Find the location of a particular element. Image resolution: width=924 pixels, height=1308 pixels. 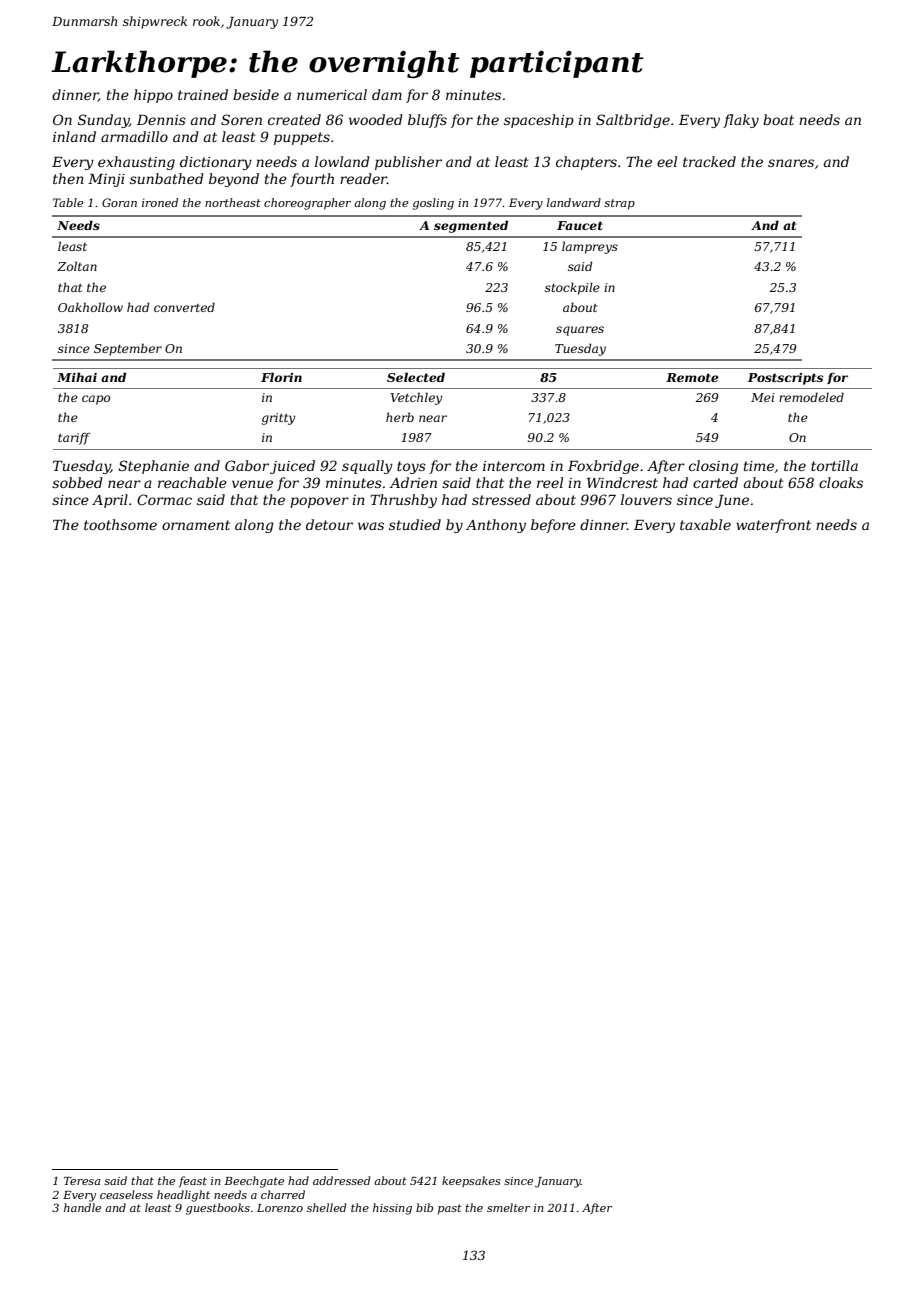

past is located at coordinates (450, 1209).
